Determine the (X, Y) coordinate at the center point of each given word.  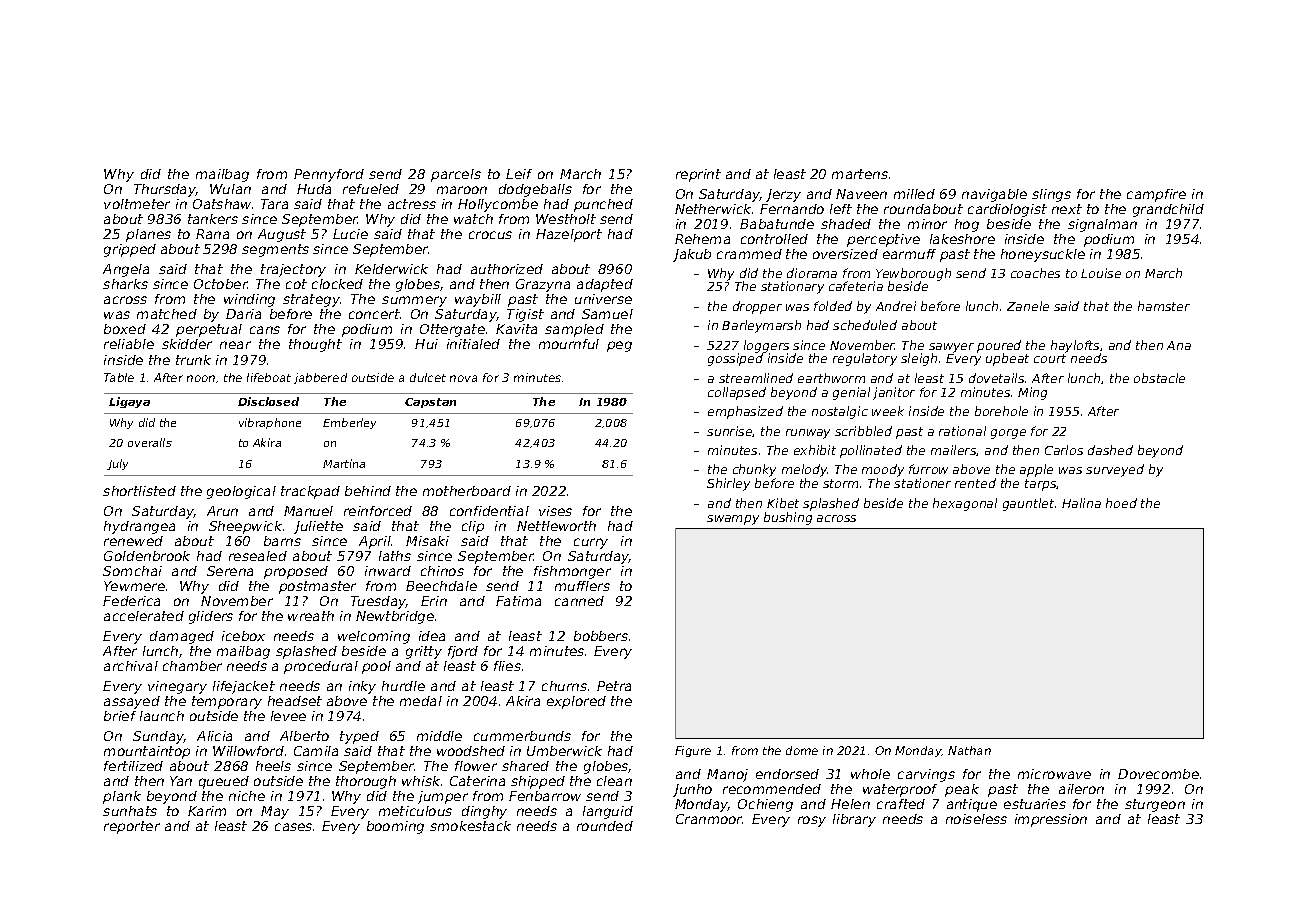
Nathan (969, 750)
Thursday (165, 190)
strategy (311, 300)
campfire (1156, 195)
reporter (132, 827)
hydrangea (139, 527)
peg (619, 346)
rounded (605, 826)
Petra (614, 686)
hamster (1164, 306)
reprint (698, 175)
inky (362, 687)
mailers (954, 450)
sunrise (729, 431)
